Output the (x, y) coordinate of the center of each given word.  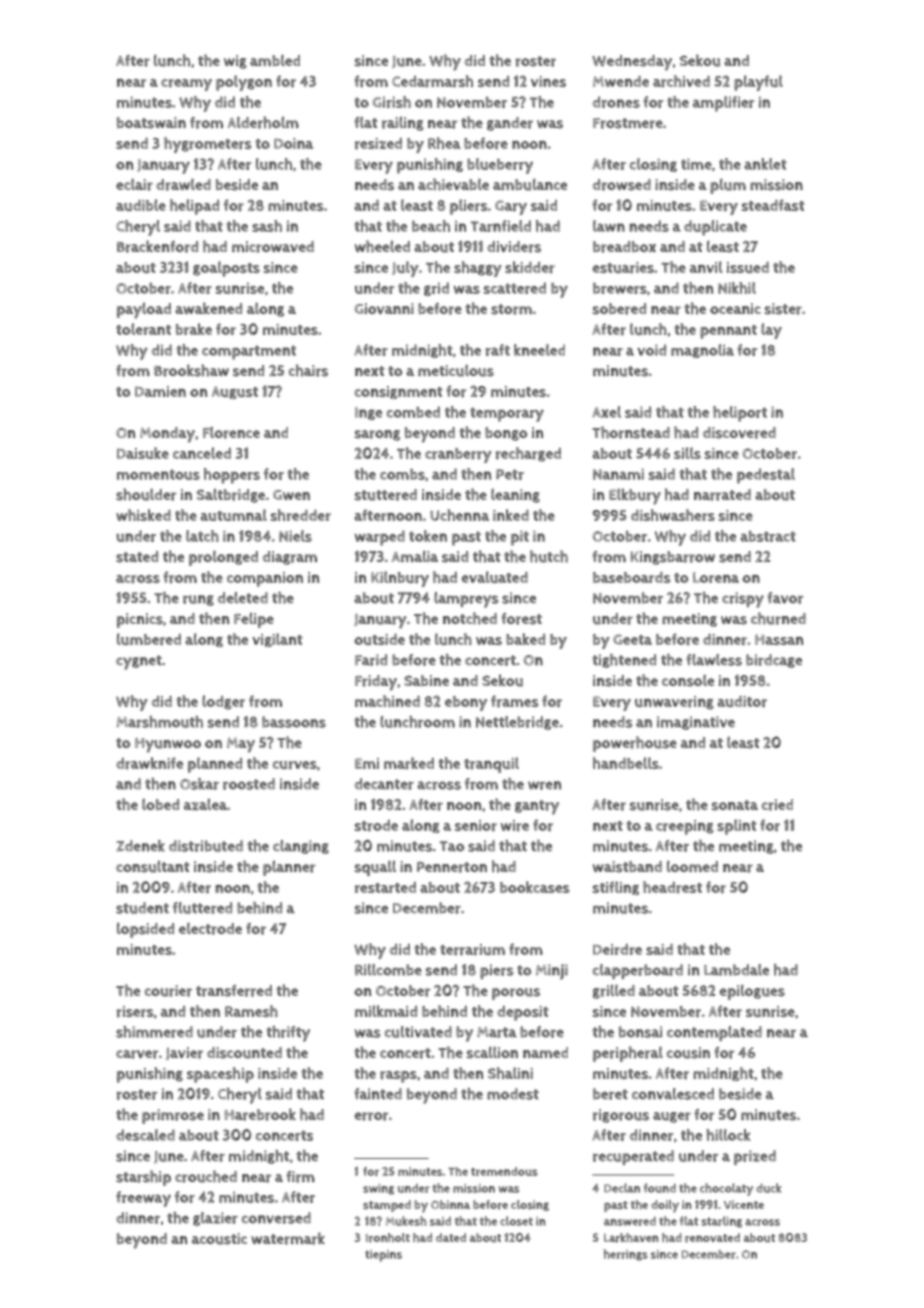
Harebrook (260, 1114)
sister (783, 309)
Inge (368, 413)
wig (235, 62)
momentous (158, 474)
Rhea (444, 143)
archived (681, 81)
